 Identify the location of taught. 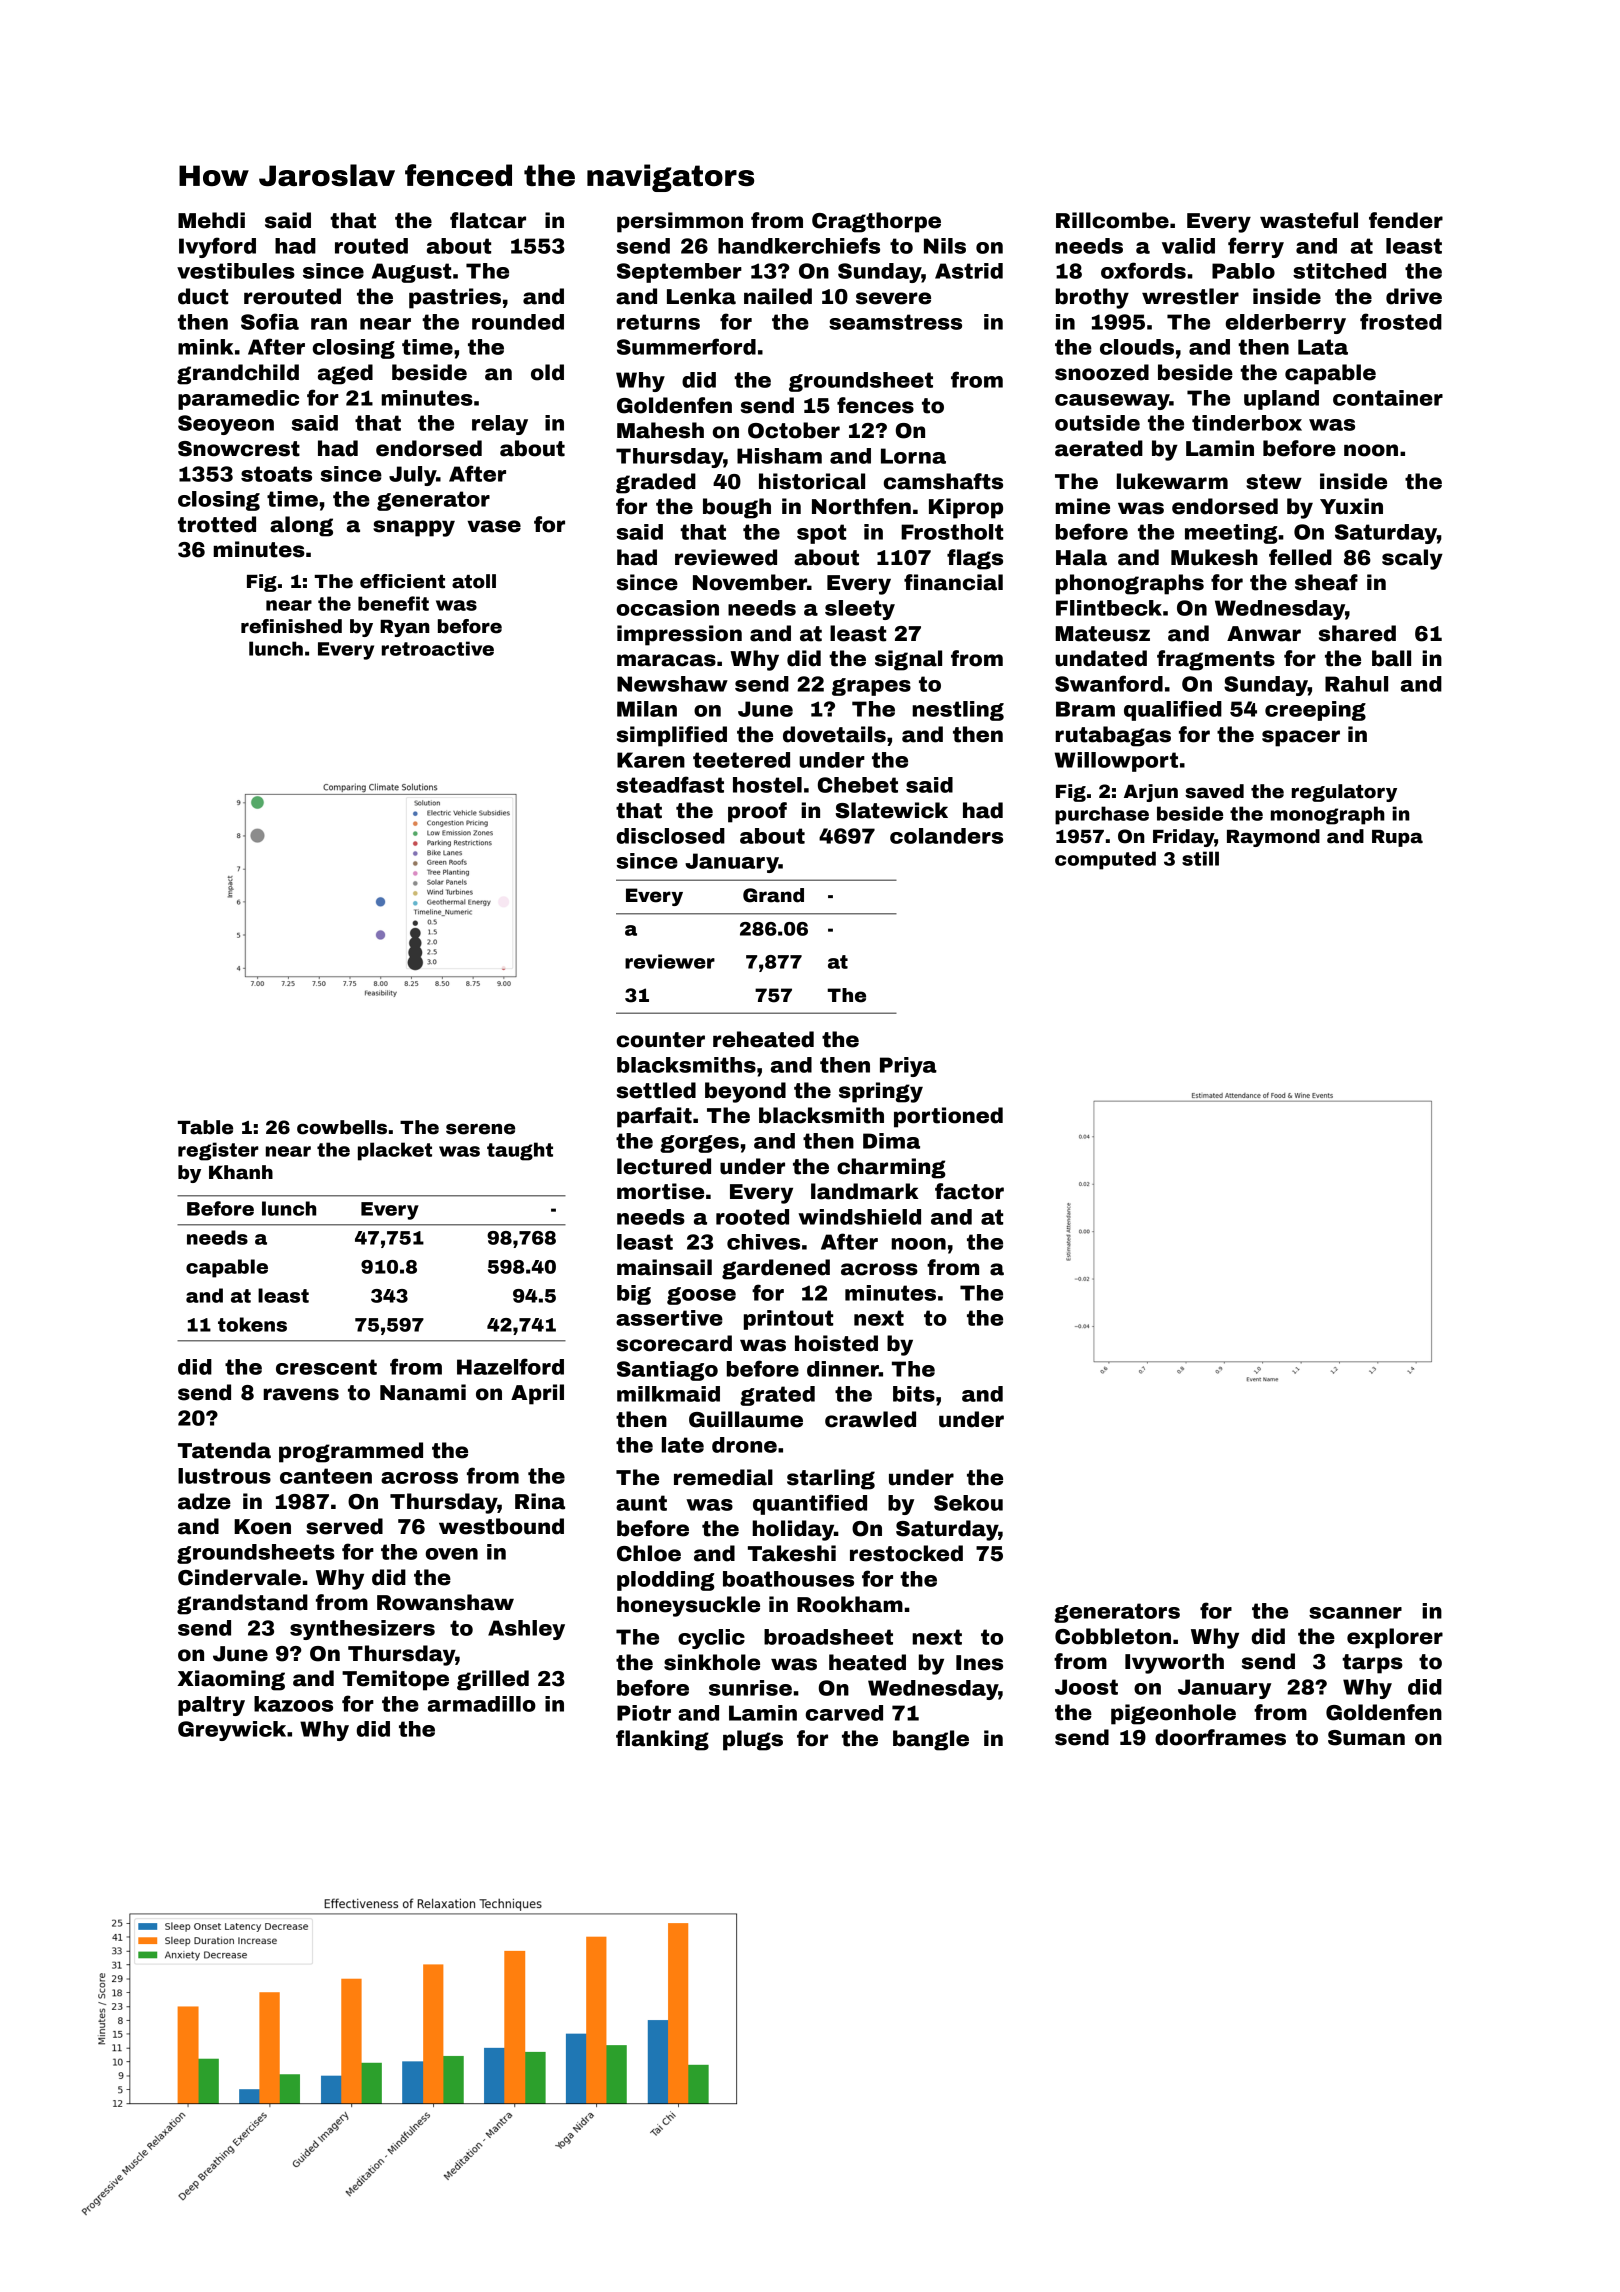
(520, 1151).
